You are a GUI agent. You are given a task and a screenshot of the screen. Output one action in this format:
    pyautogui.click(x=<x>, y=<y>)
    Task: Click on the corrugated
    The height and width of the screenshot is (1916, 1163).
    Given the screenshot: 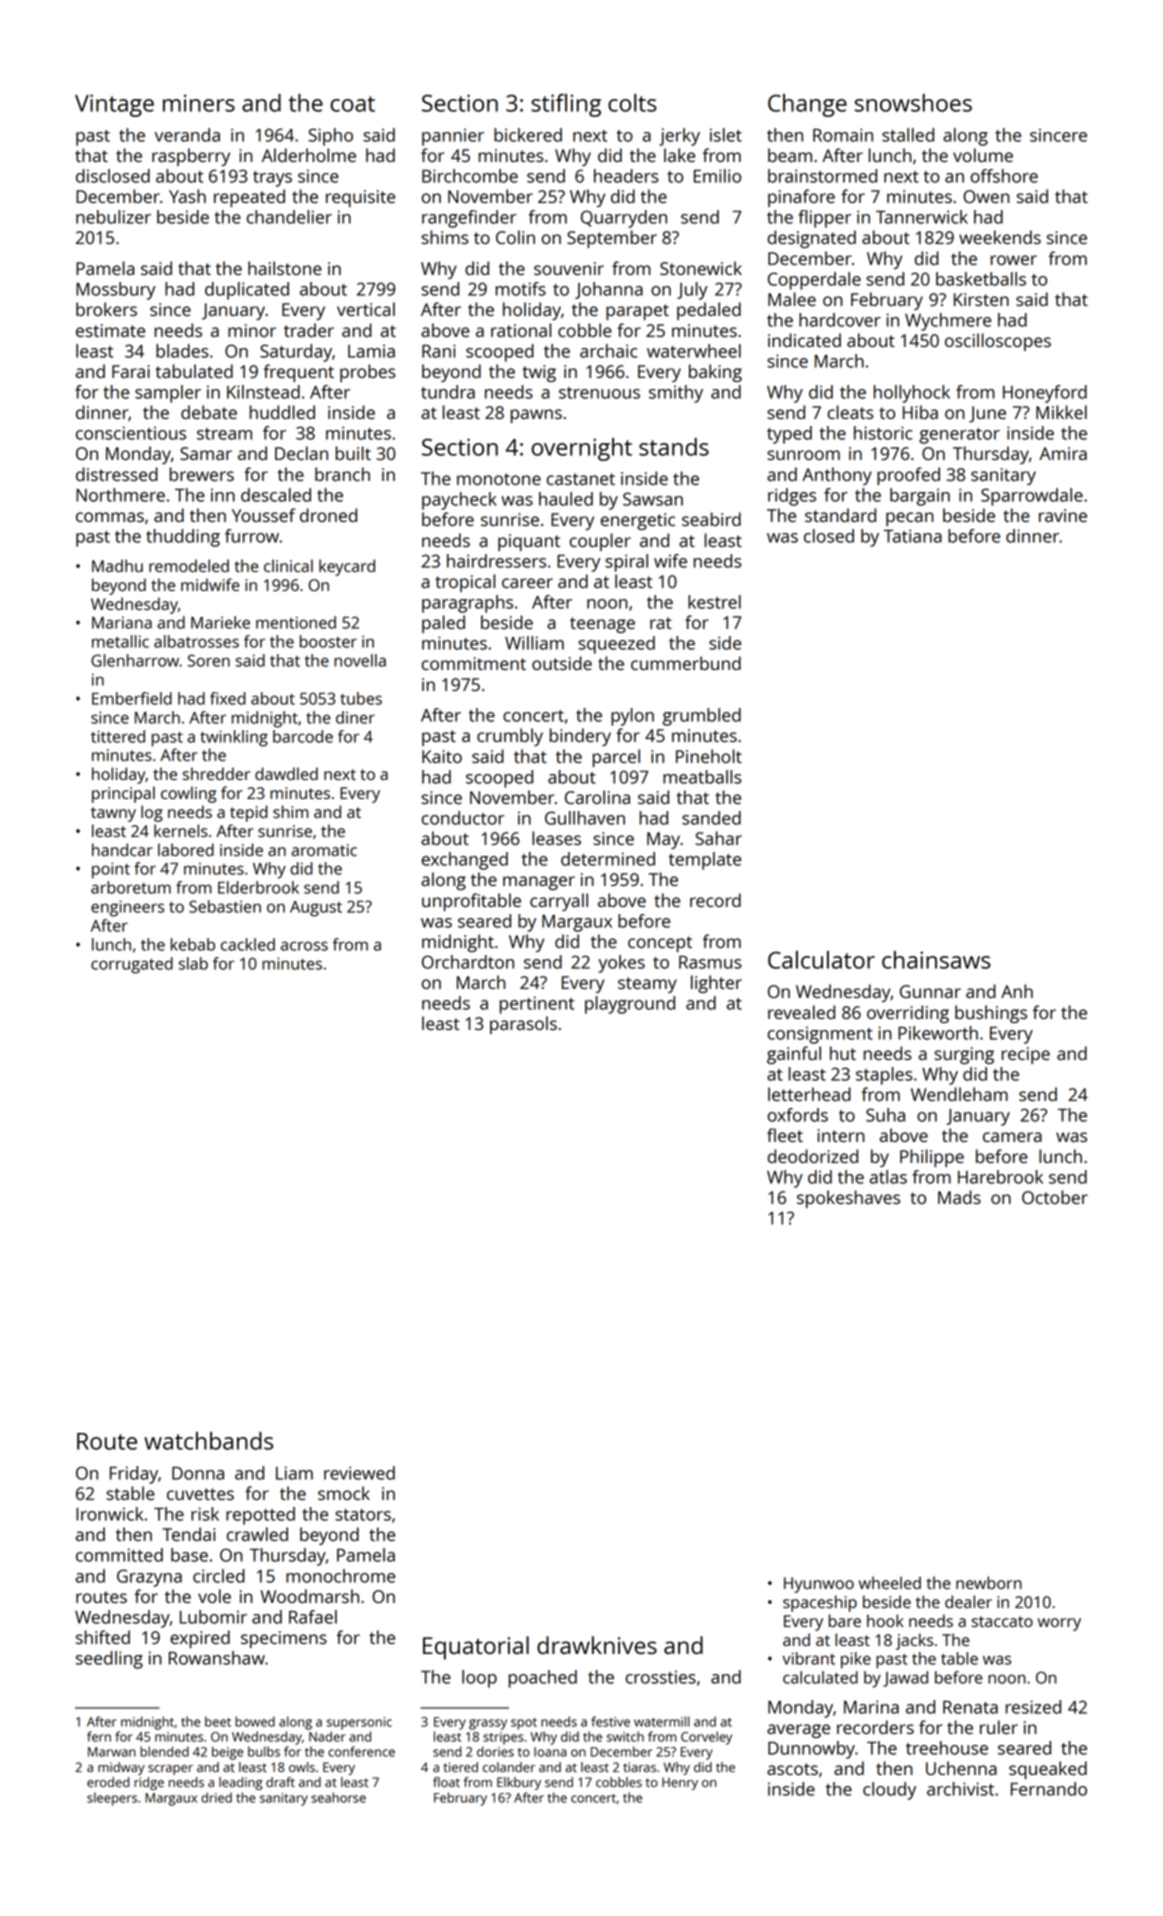 What is the action you would take?
    pyautogui.click(x=132, y=965)
